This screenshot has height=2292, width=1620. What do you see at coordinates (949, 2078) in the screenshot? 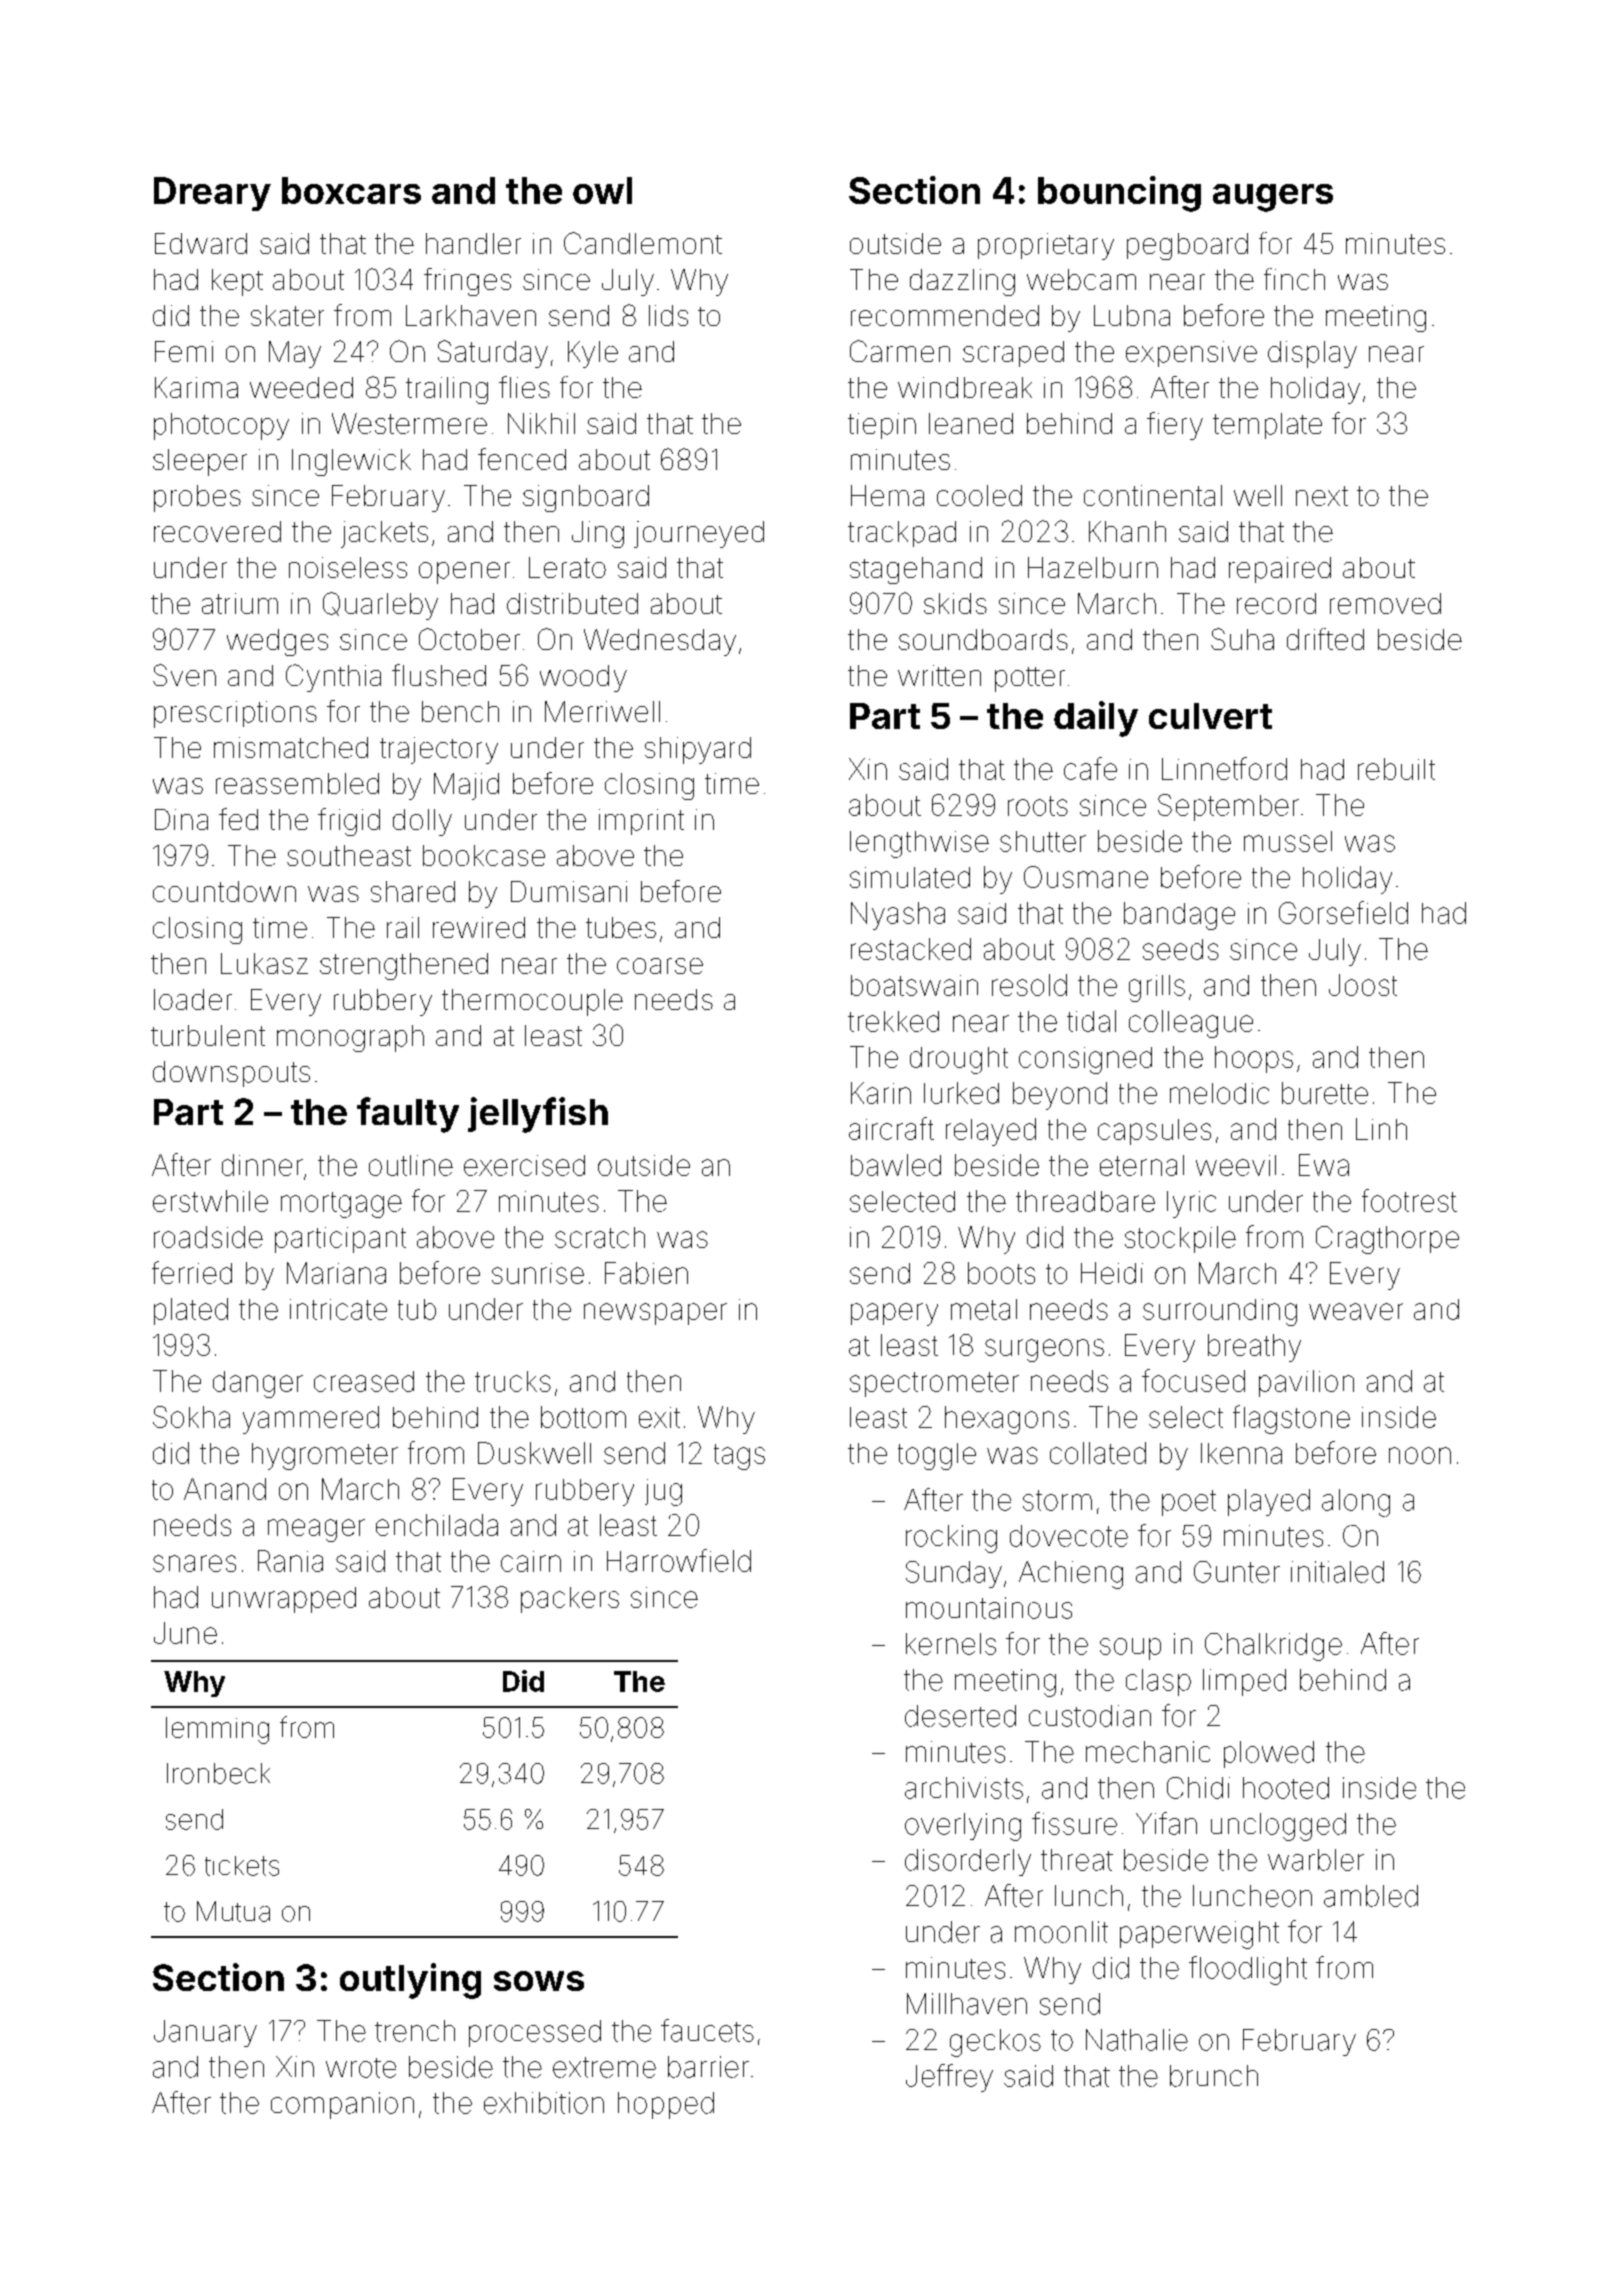
I see `Jeffrey` at bounding box center [949, 2078].
